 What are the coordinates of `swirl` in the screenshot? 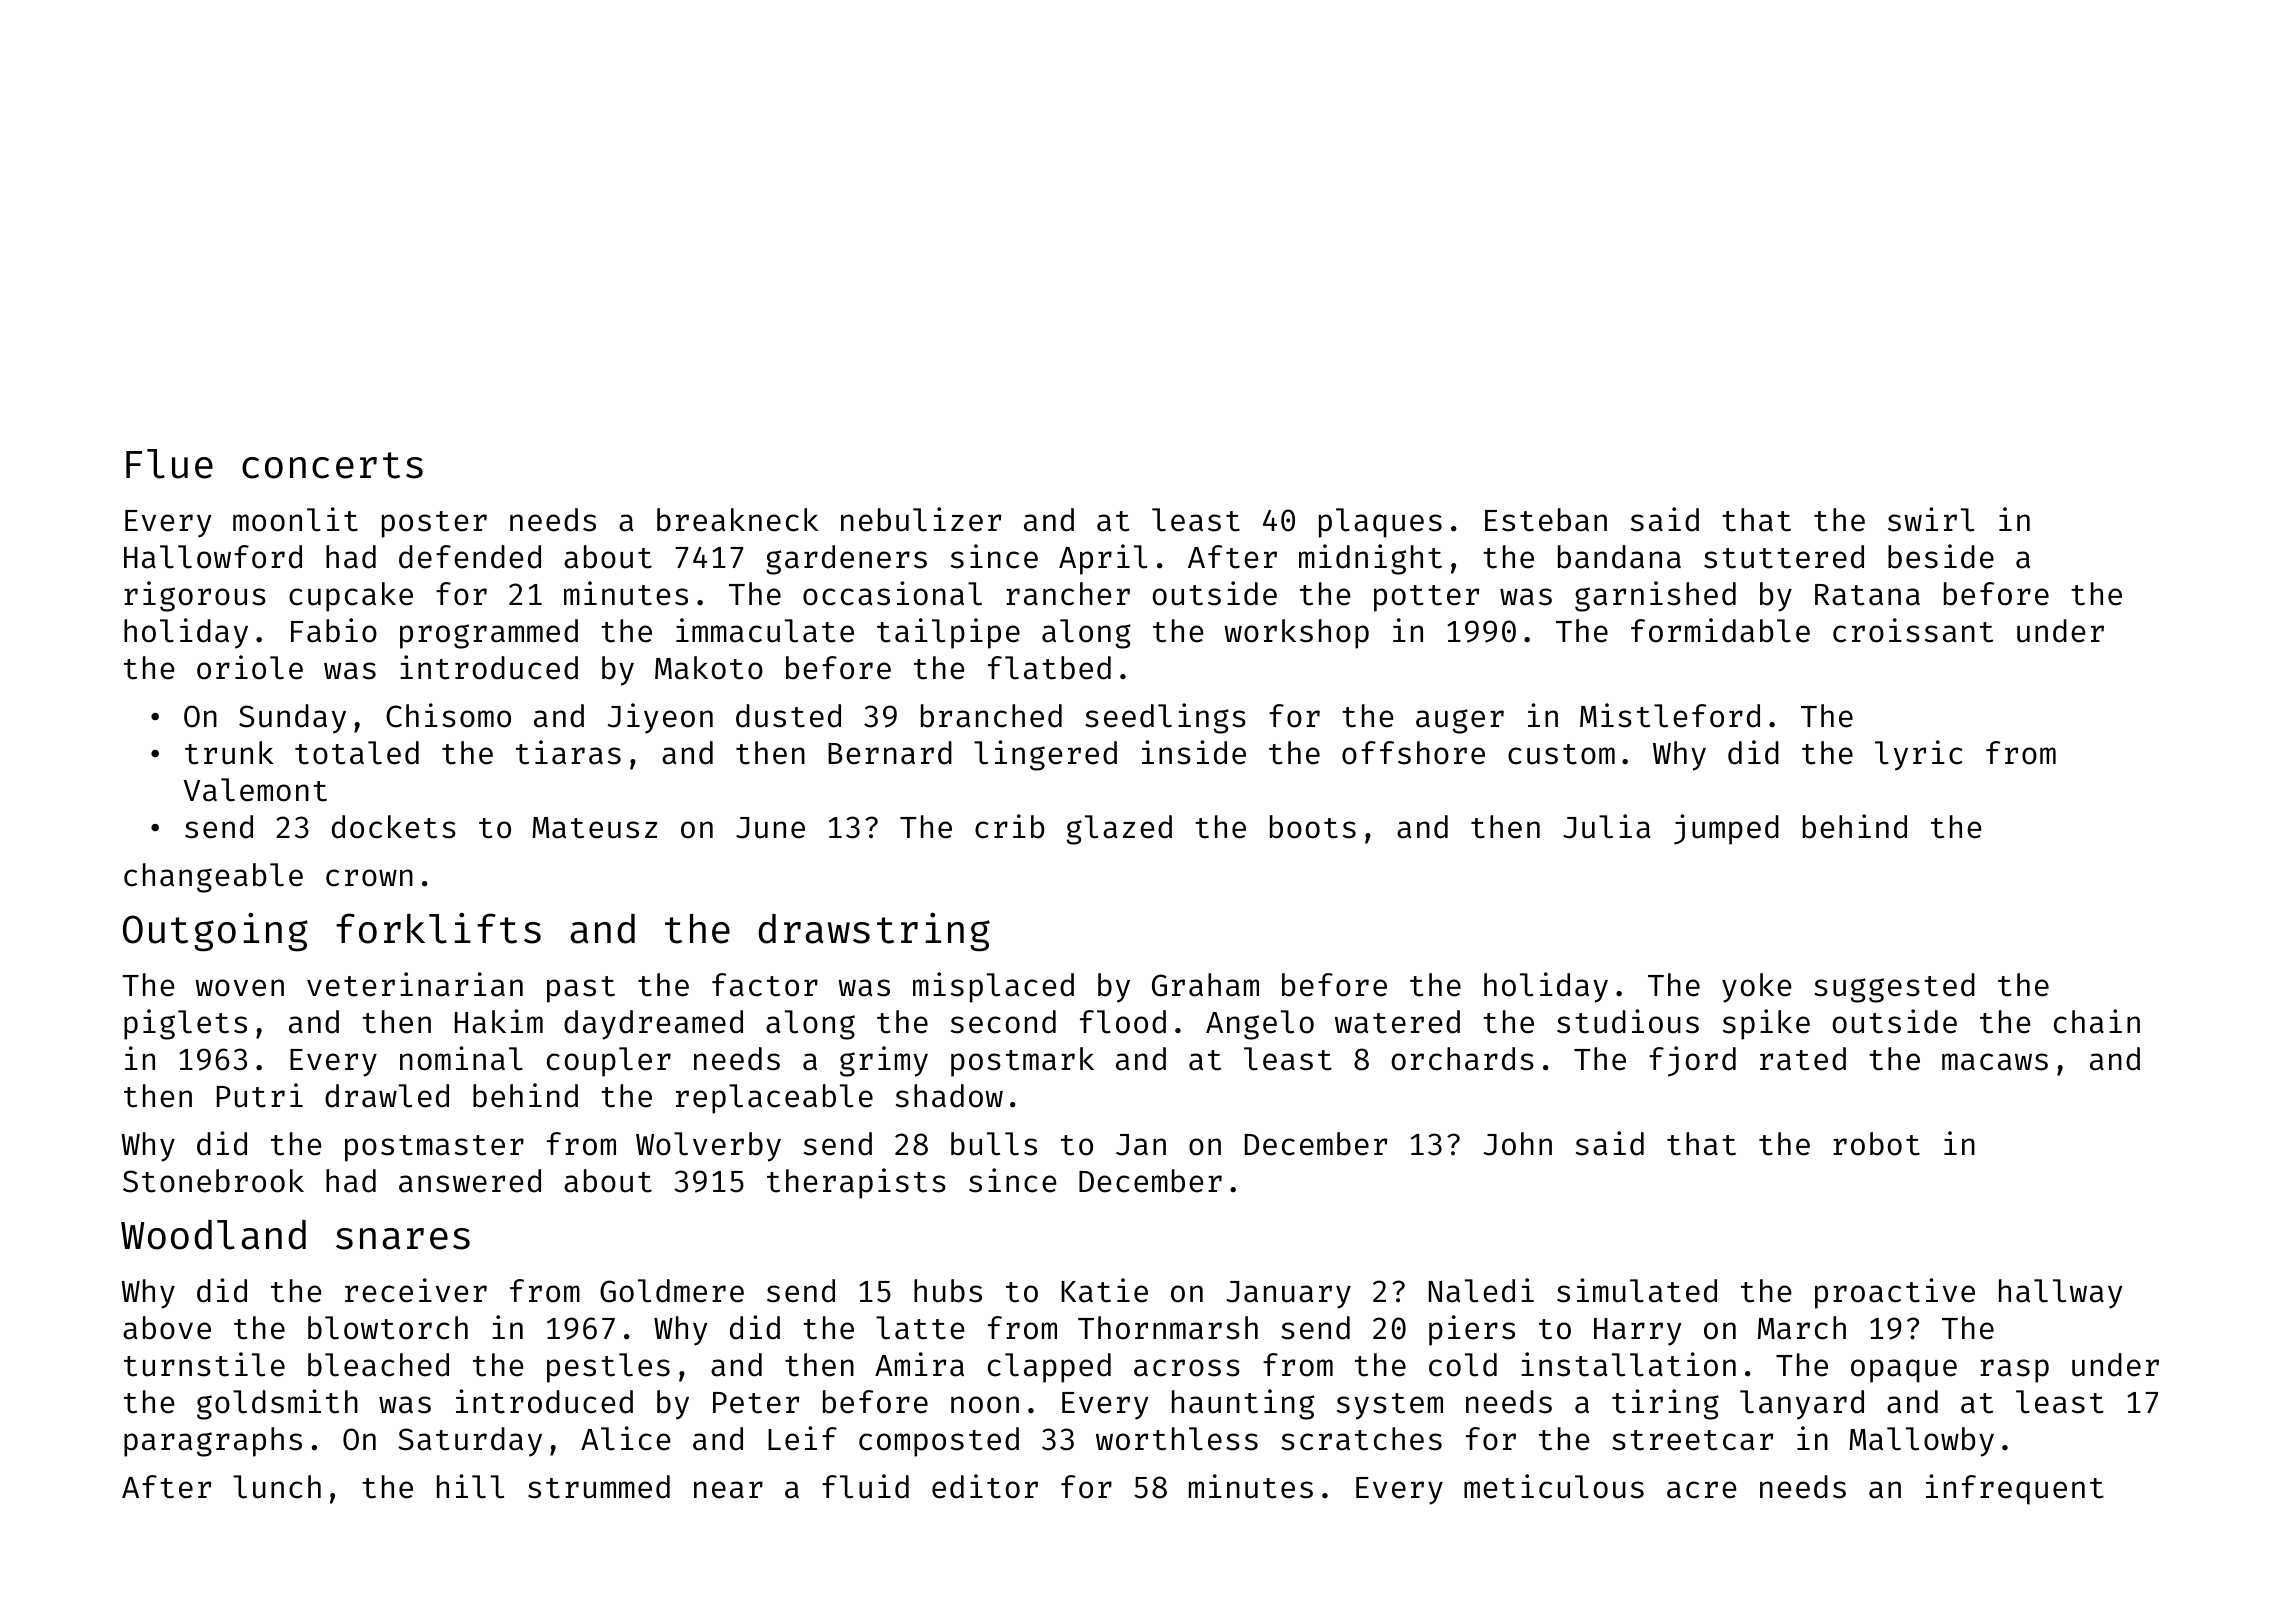 It's located at (1931, 519).
